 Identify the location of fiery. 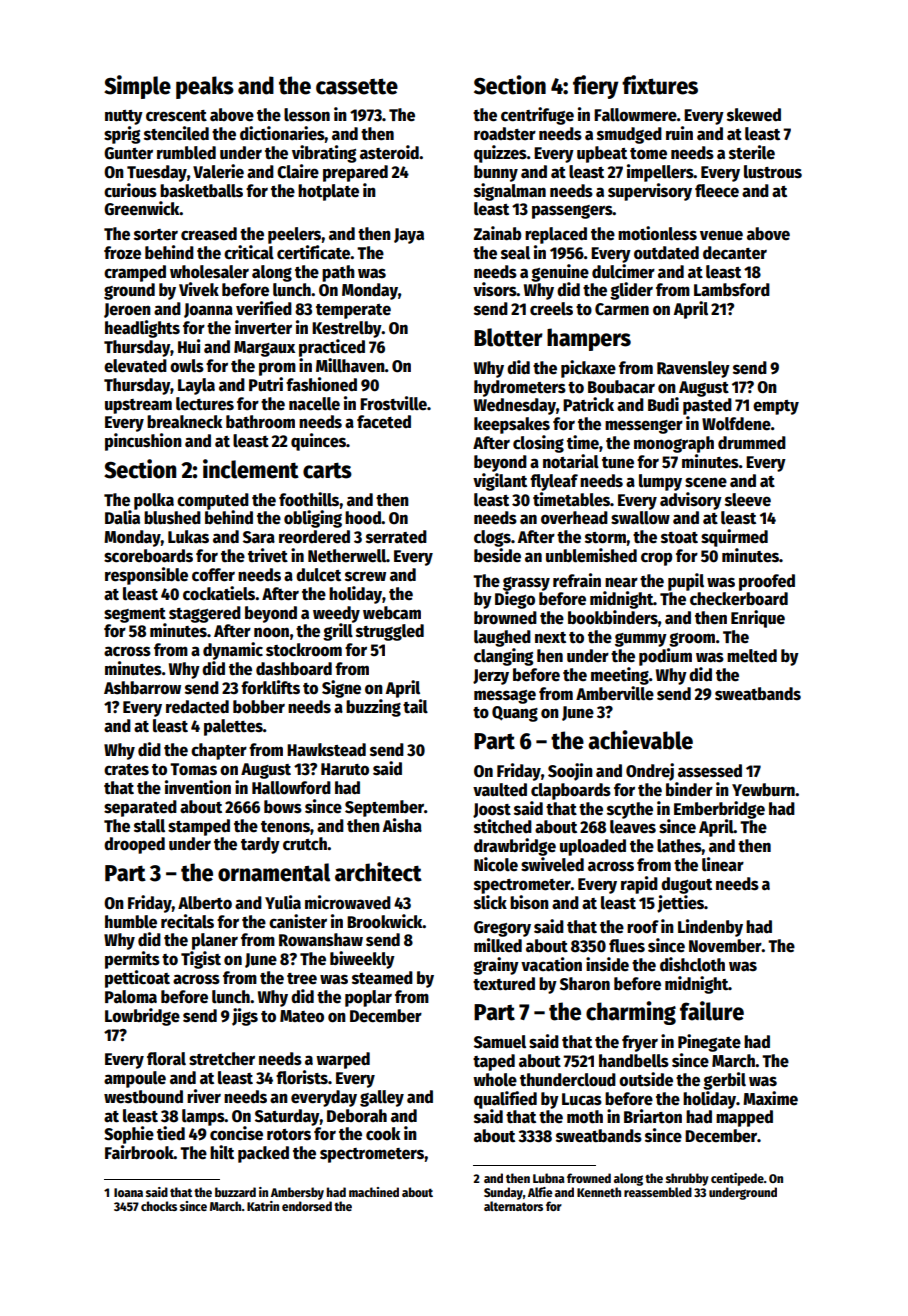
(596, 87).
